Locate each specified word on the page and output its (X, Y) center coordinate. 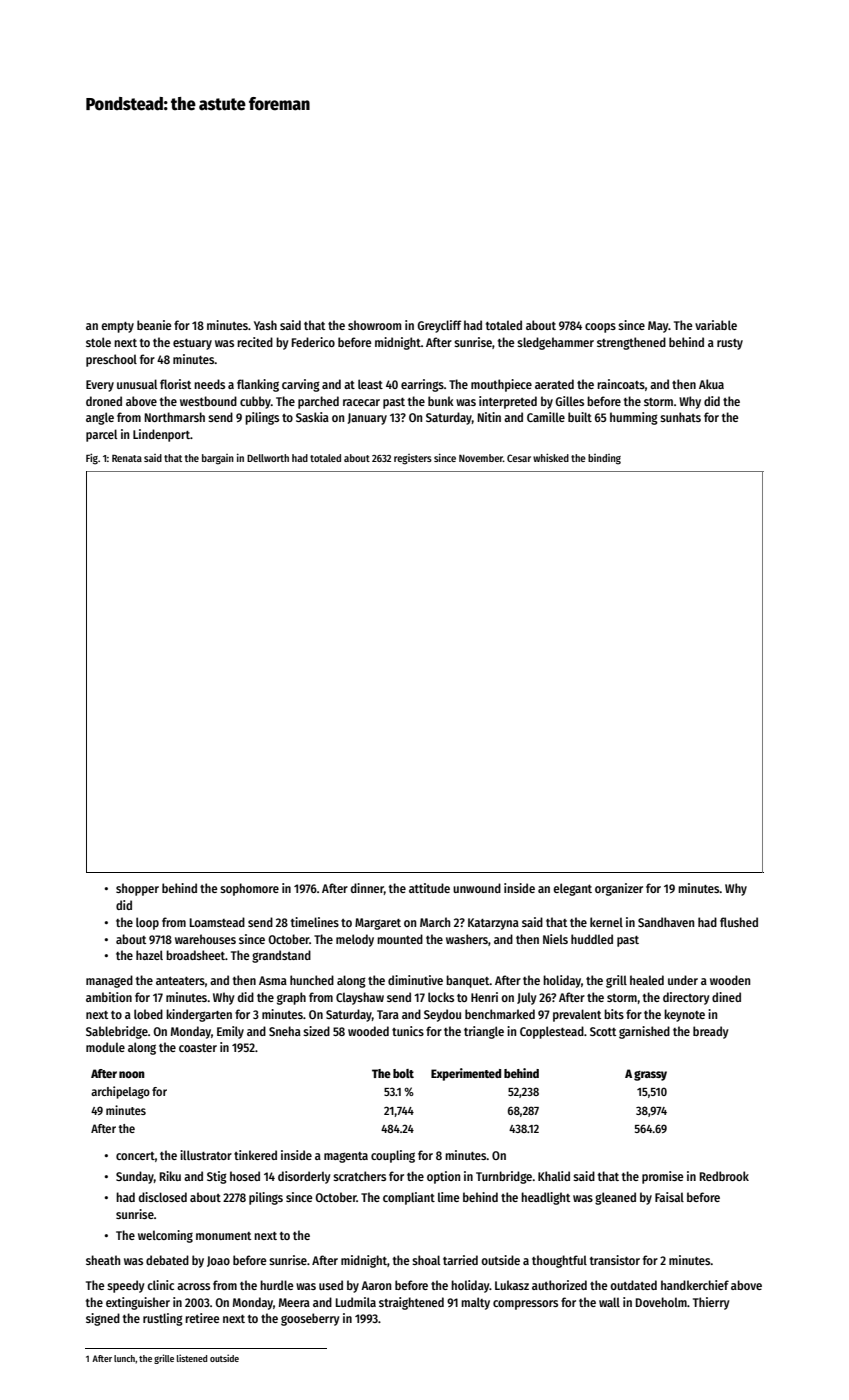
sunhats (680, 417)
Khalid (554, 1176)
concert (135, 1156)
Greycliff (439, 326)
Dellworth (268, 458)
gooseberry (310, 1319)
